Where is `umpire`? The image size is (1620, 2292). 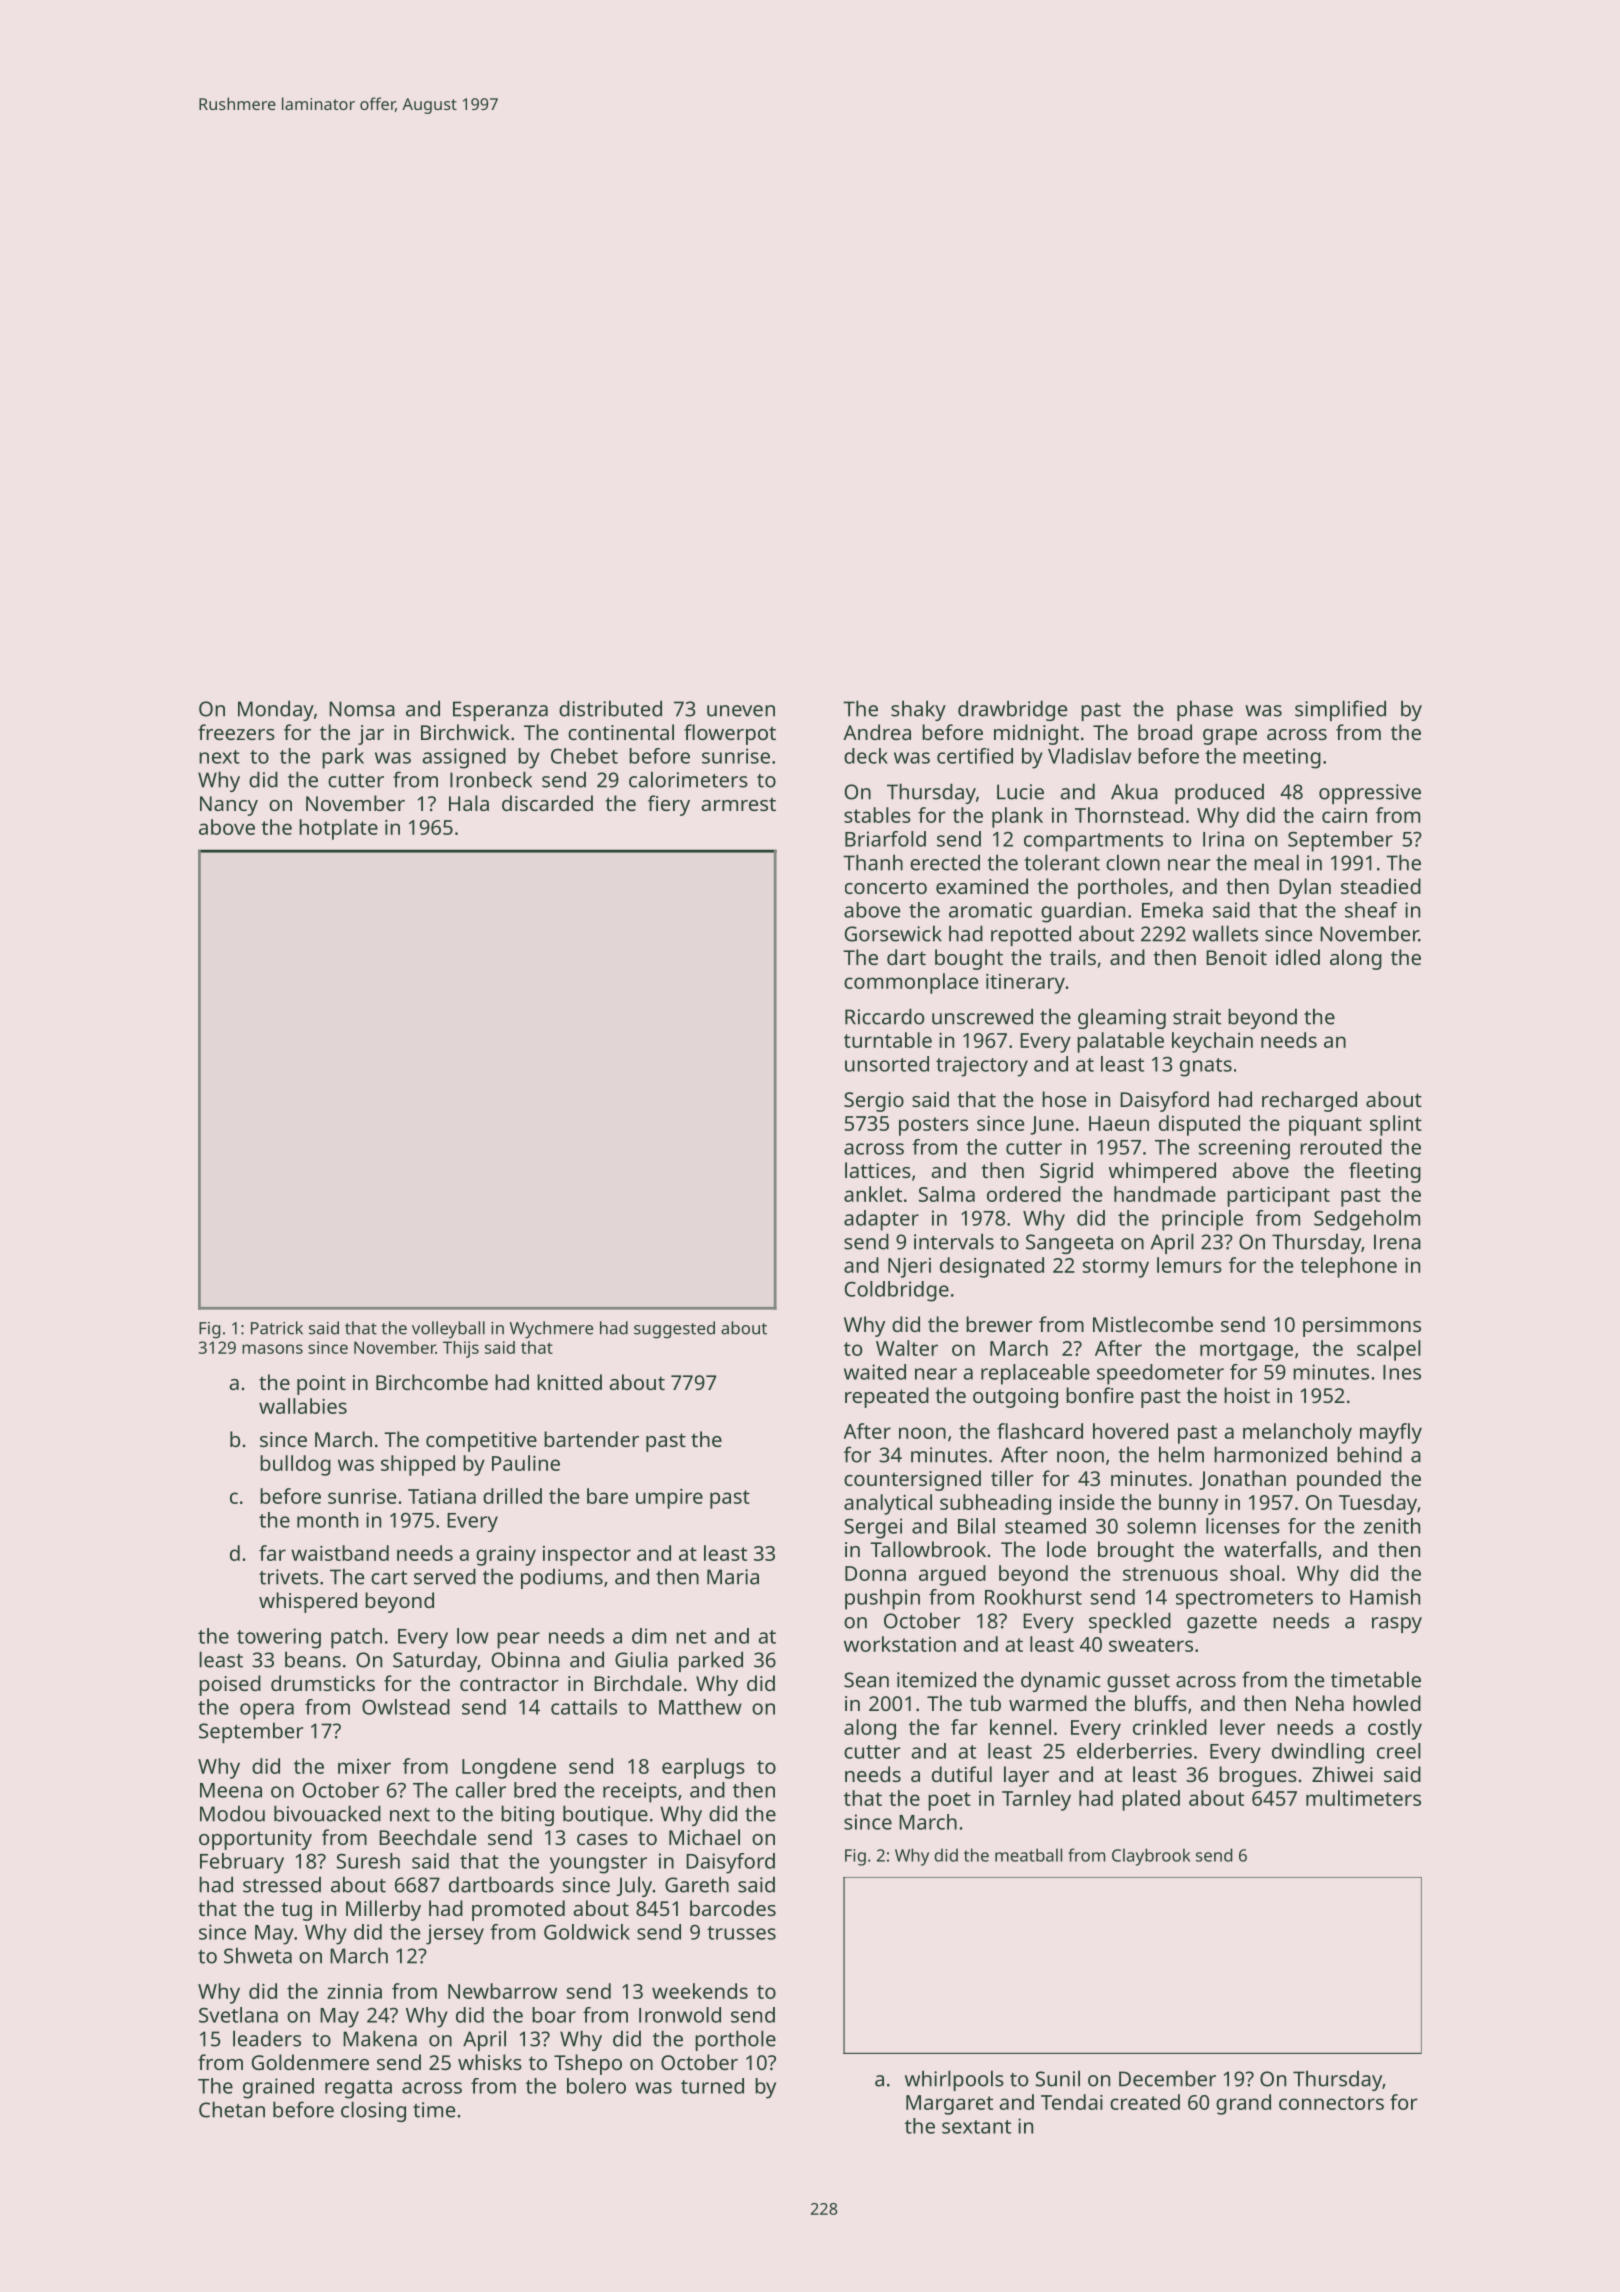
umpire is located at coordinates (669, 1499).
